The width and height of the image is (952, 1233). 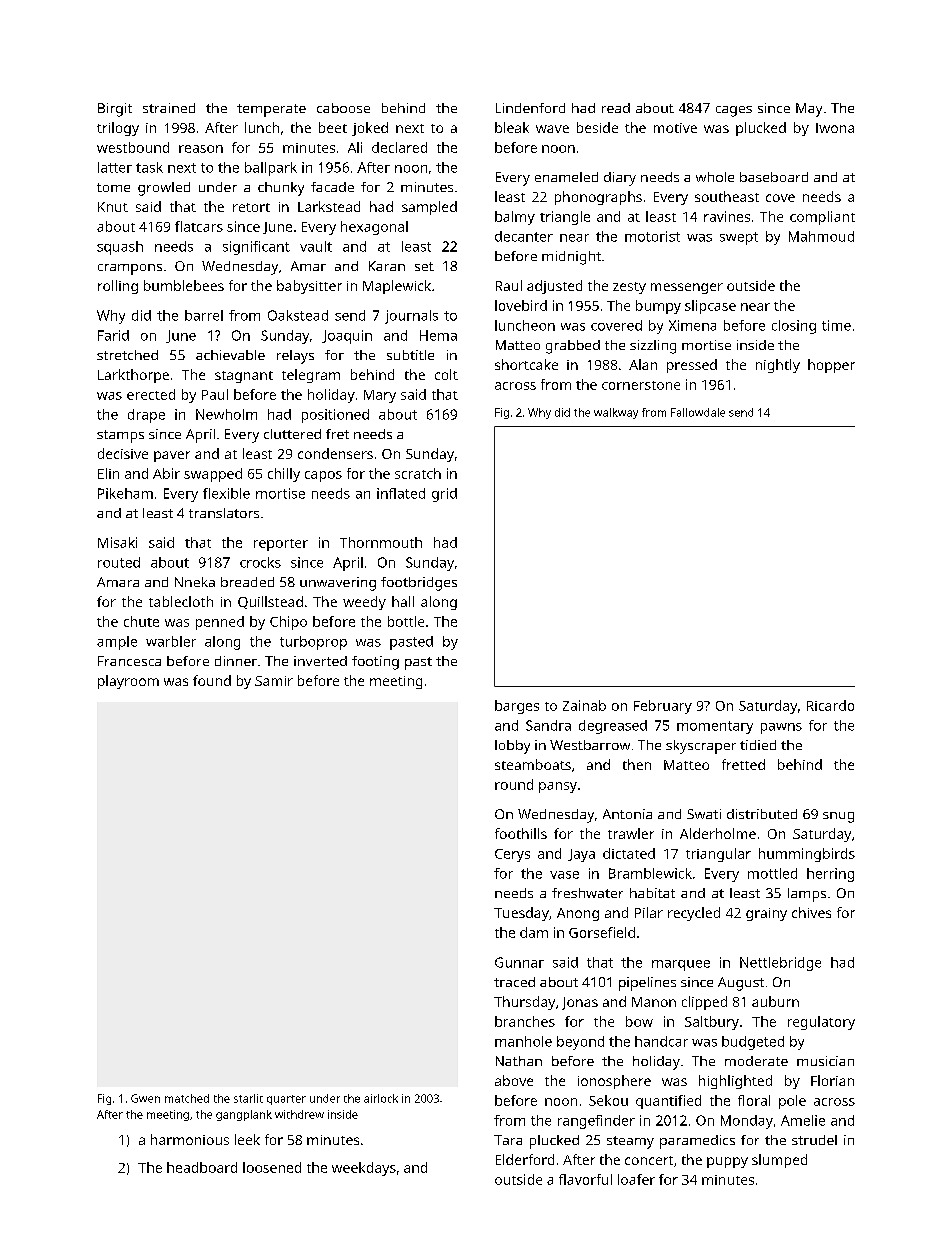 I want to click on grabbed, so click(x=573, y=347).
